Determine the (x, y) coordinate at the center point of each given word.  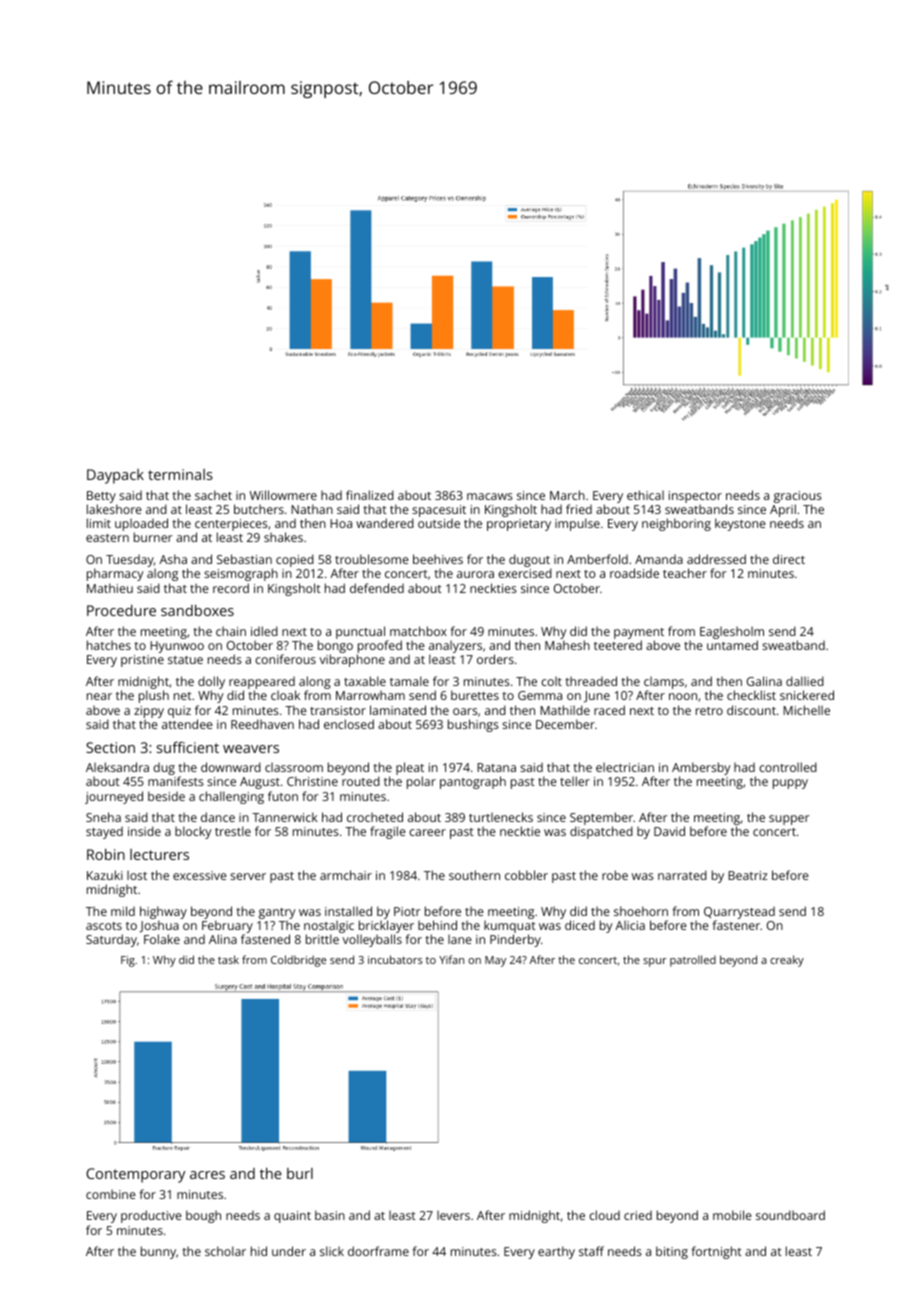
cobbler (526, 875)
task (228, 959)
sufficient (188, 747)
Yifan (451, 959)
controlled (788, 767)
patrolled (693, 961)
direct (789, 559)
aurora (475, 574)
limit (99, 523)
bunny (158, 1252)
